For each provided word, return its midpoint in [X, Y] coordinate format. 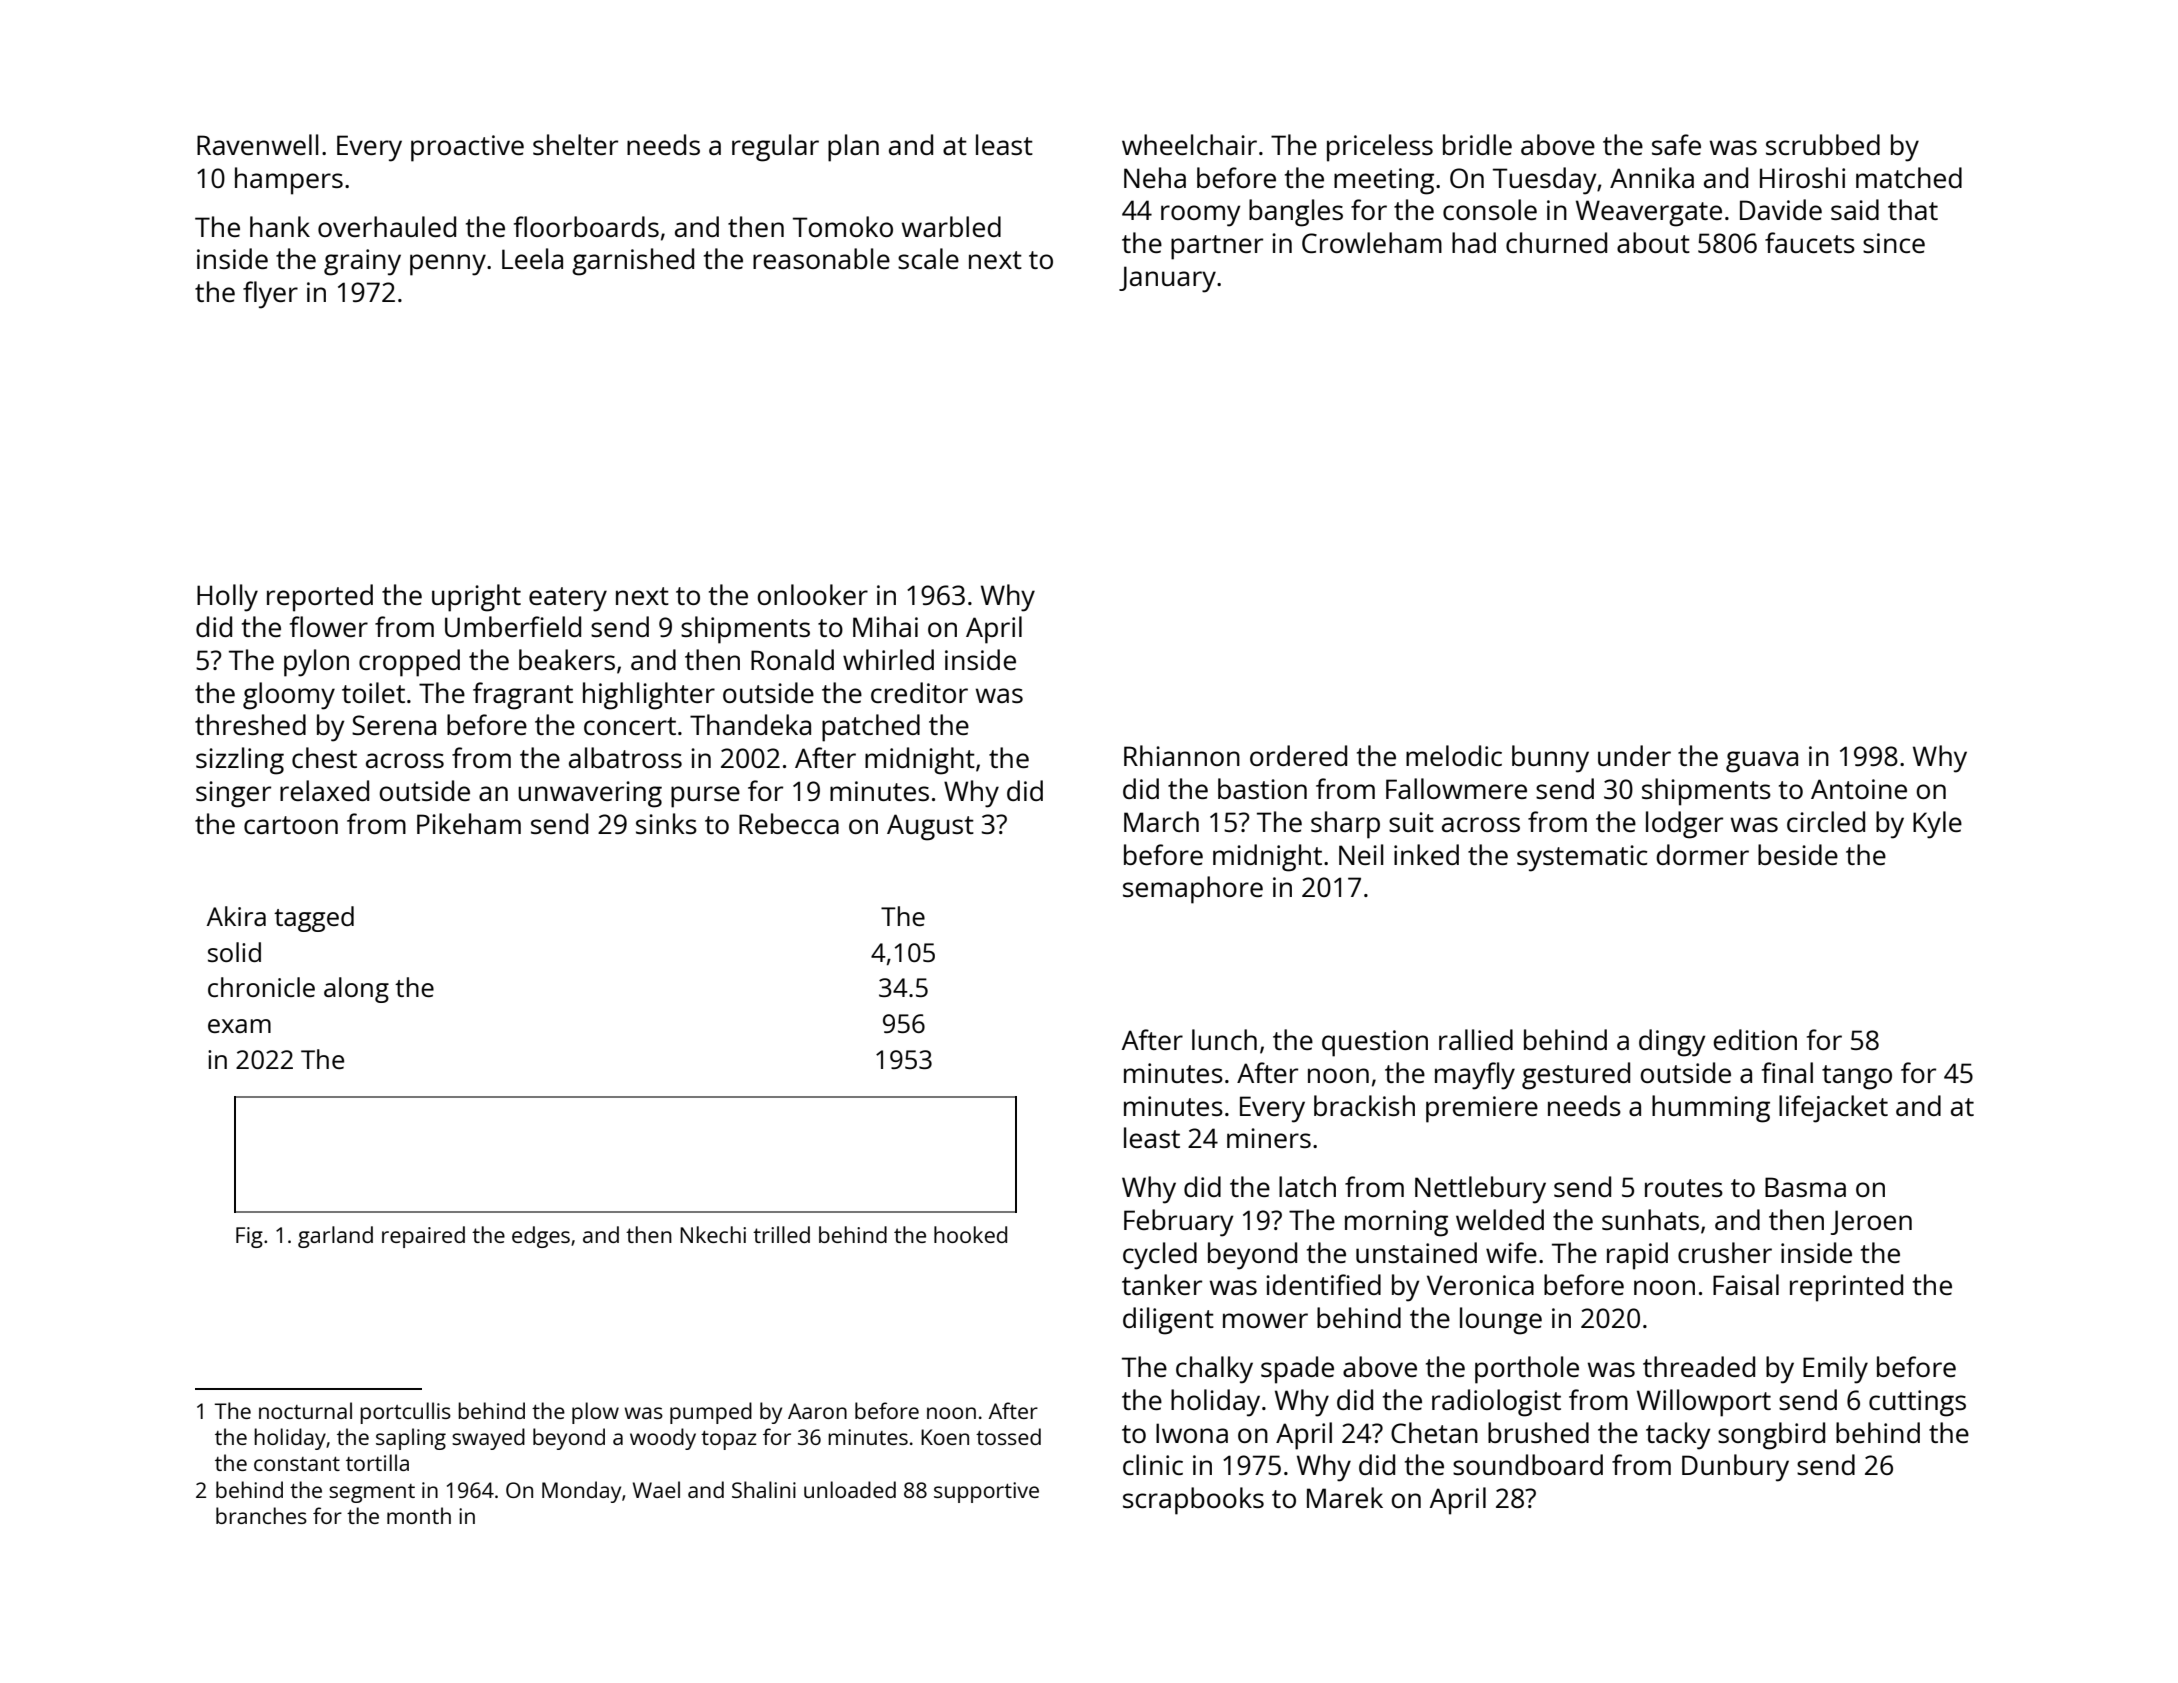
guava [1762, 762]
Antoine [1859, 789]
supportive [986, 1492]
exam [239, 1026]
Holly [227, 598]
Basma [1805, 1187]
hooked [970, 1234]
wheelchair [1189, 144]
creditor [919, 692]
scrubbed [1823, 144]
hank [280, 226]
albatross [625, 757]
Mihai [885, 626]
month [419, 1515]
